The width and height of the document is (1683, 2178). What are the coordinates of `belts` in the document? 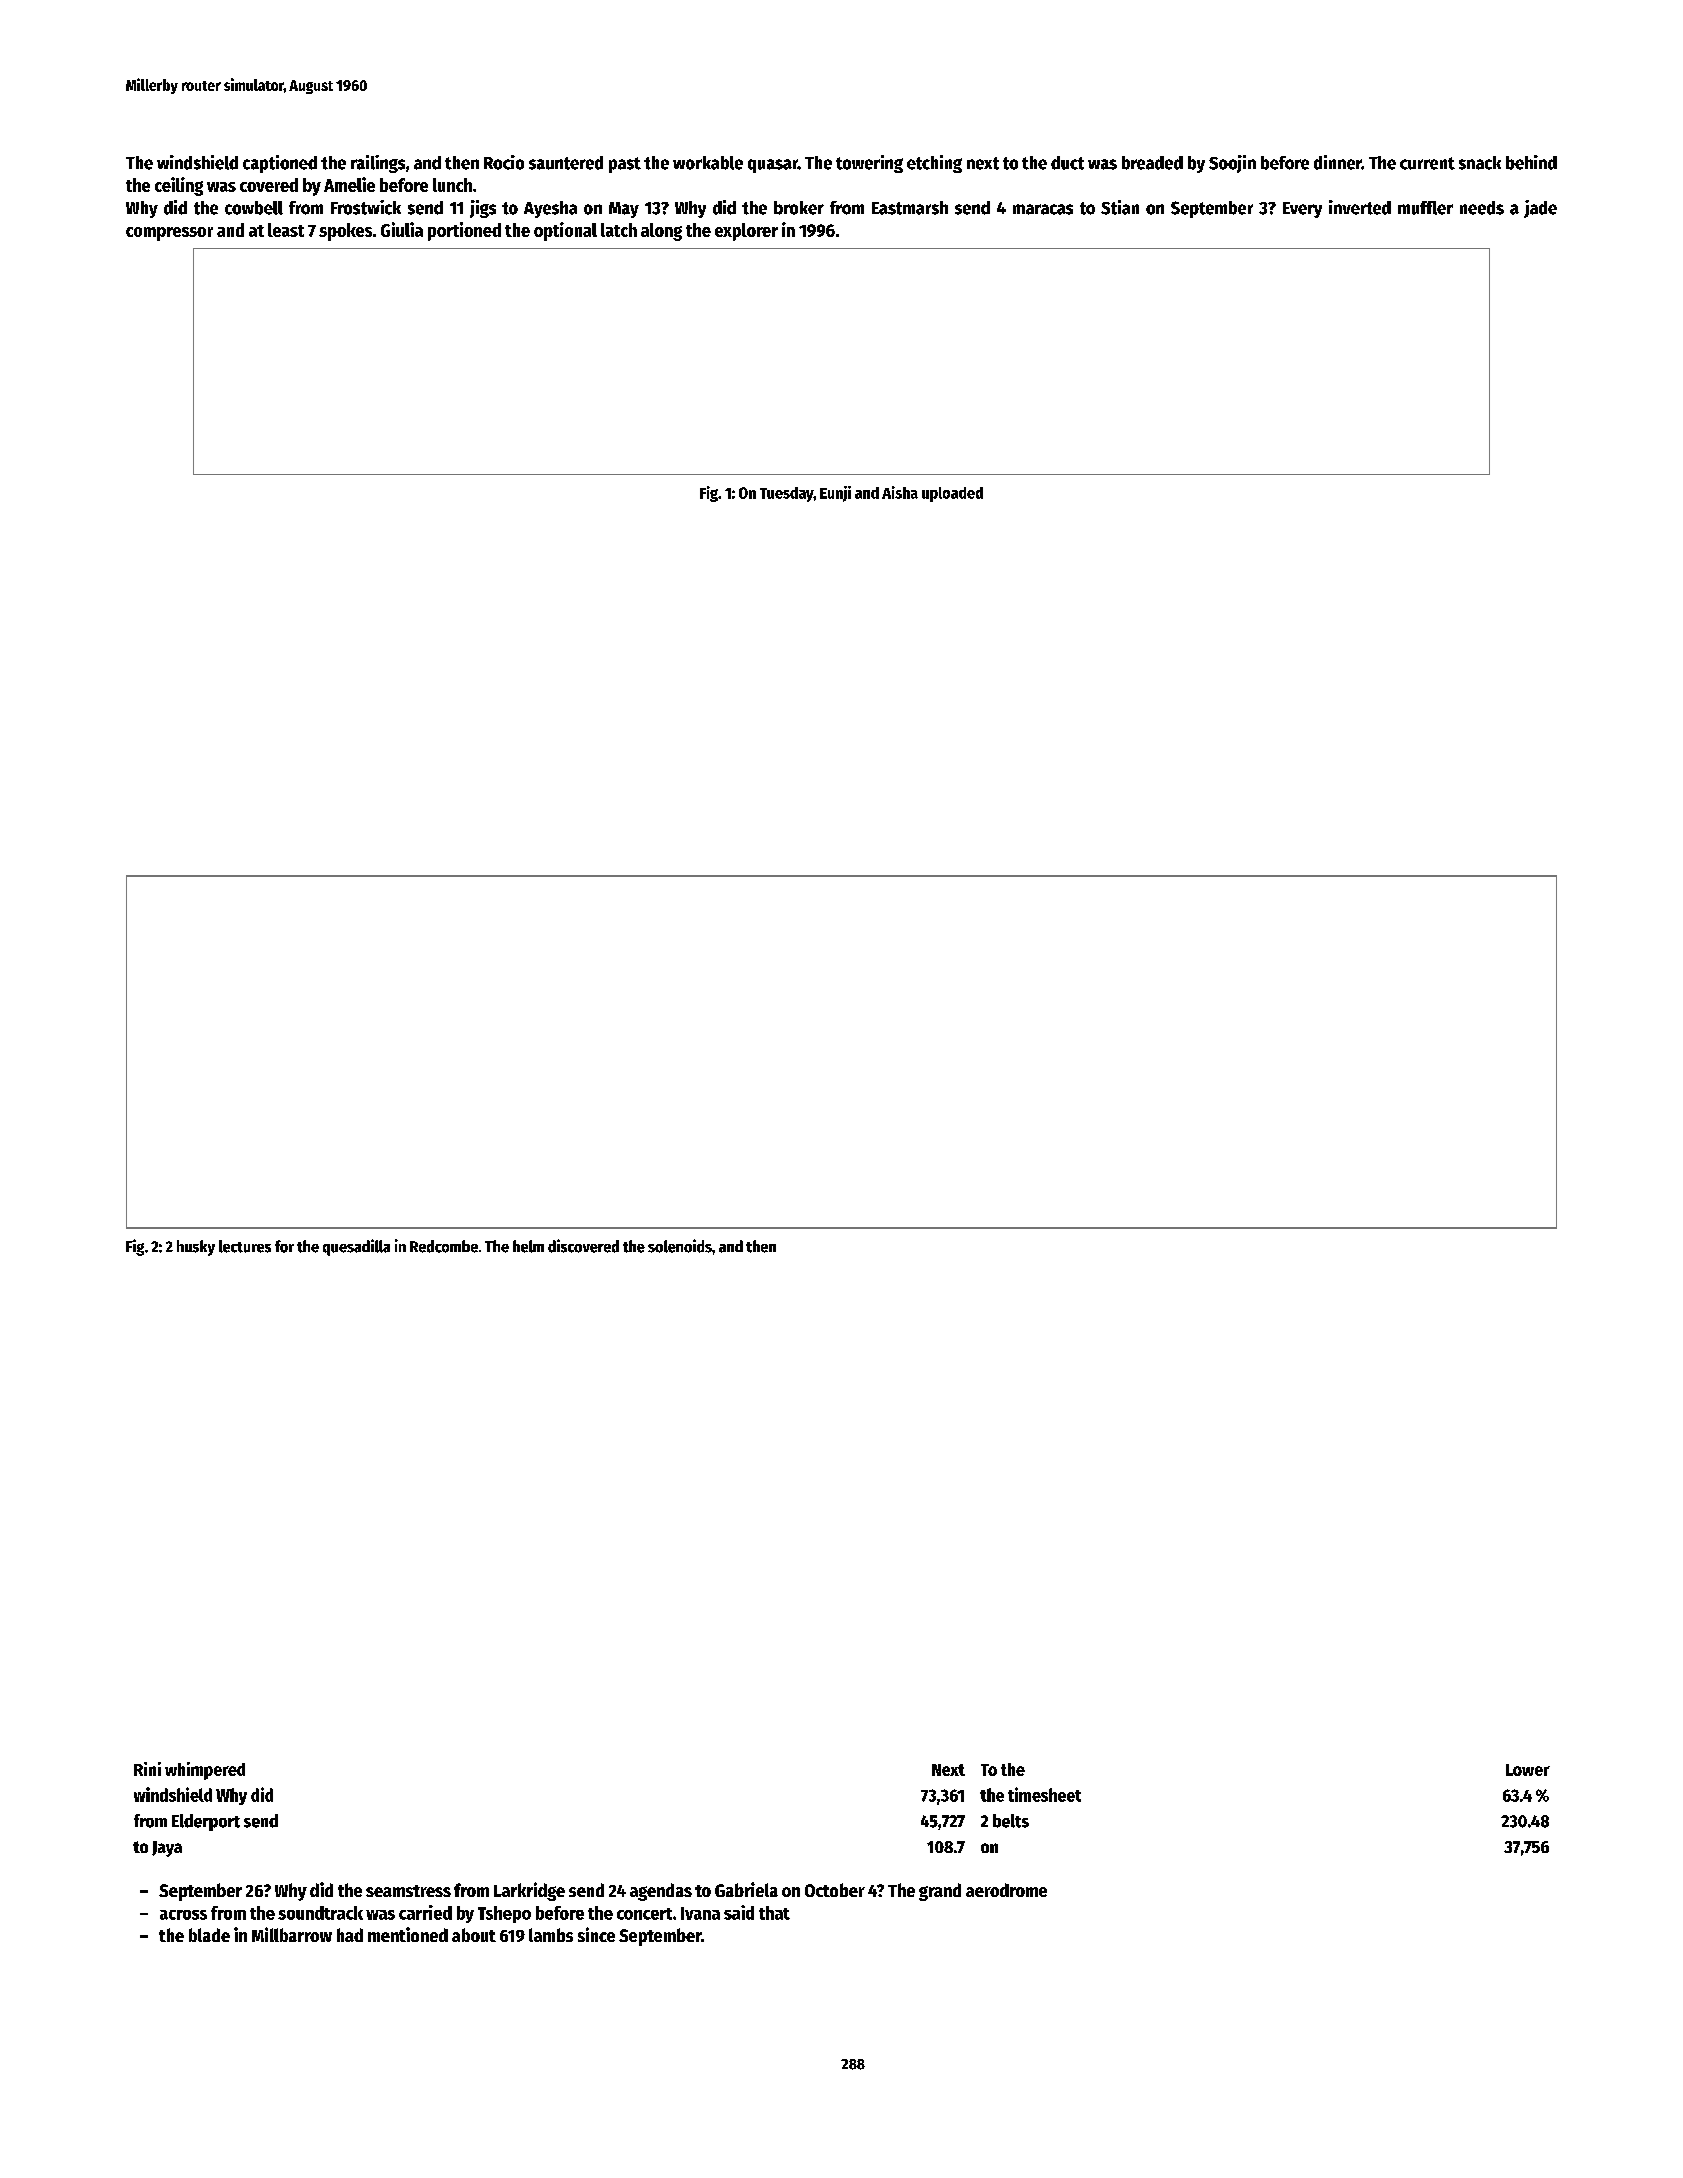 It's located at (1011, 1821).
